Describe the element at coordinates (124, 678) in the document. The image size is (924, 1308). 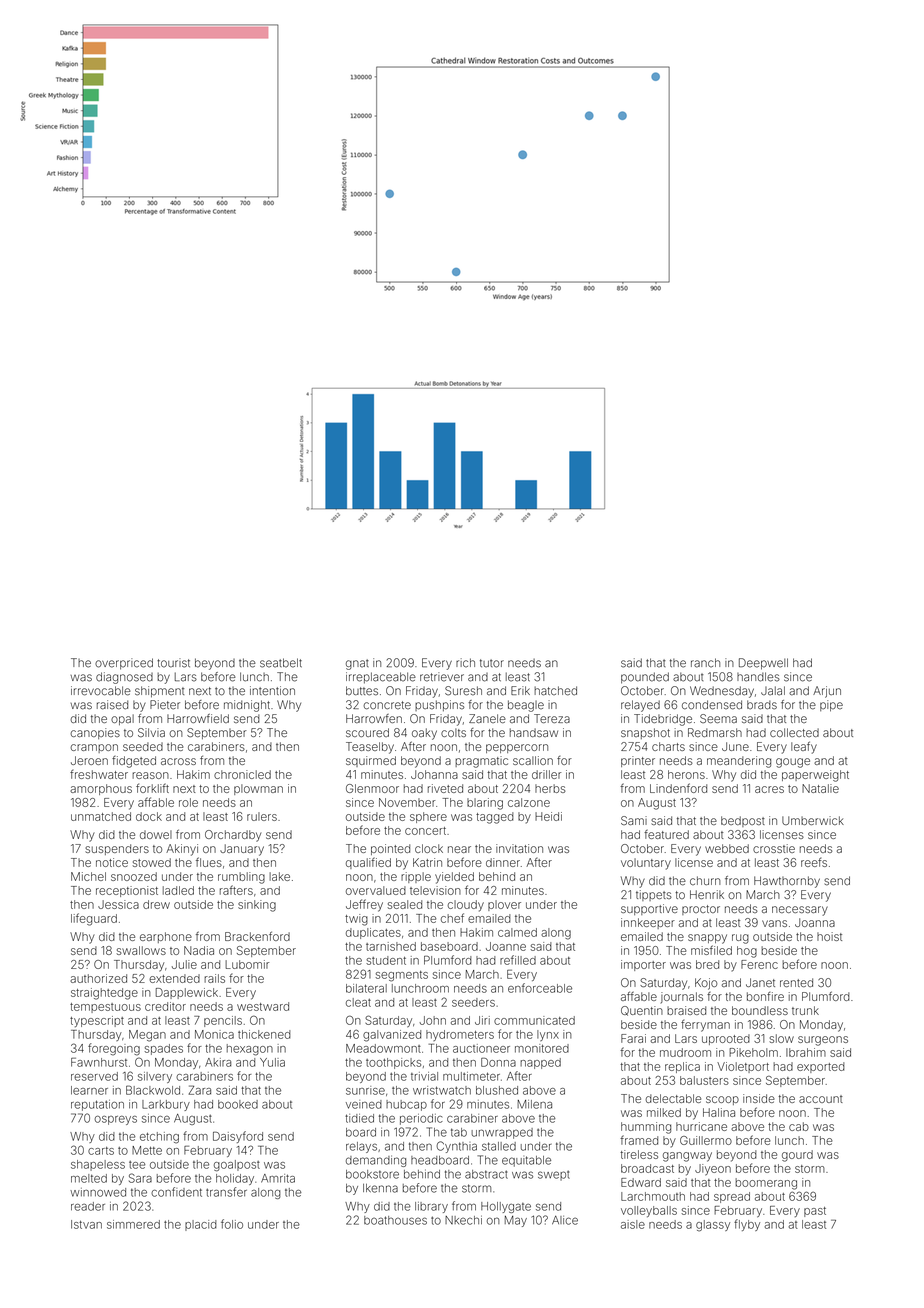
I see `diagnosed` at that location.
